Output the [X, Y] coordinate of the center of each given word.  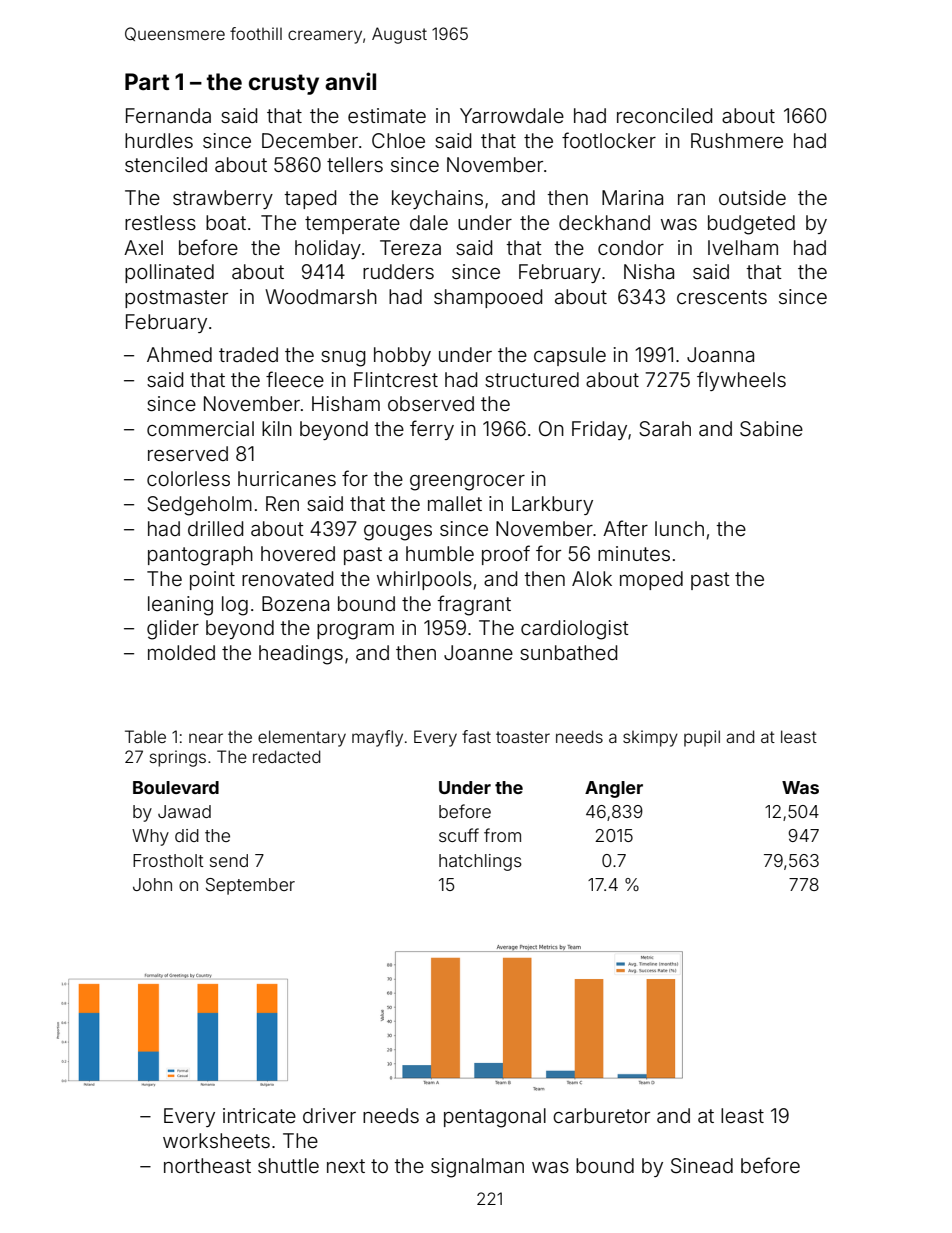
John [152, 884]
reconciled [664, 115]
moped [651, 580]
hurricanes [287, 478]
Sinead [702, 1166]
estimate [387, 115]
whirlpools [424, 580]
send [229, 860]
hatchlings [480, 862]
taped [310, 199]
